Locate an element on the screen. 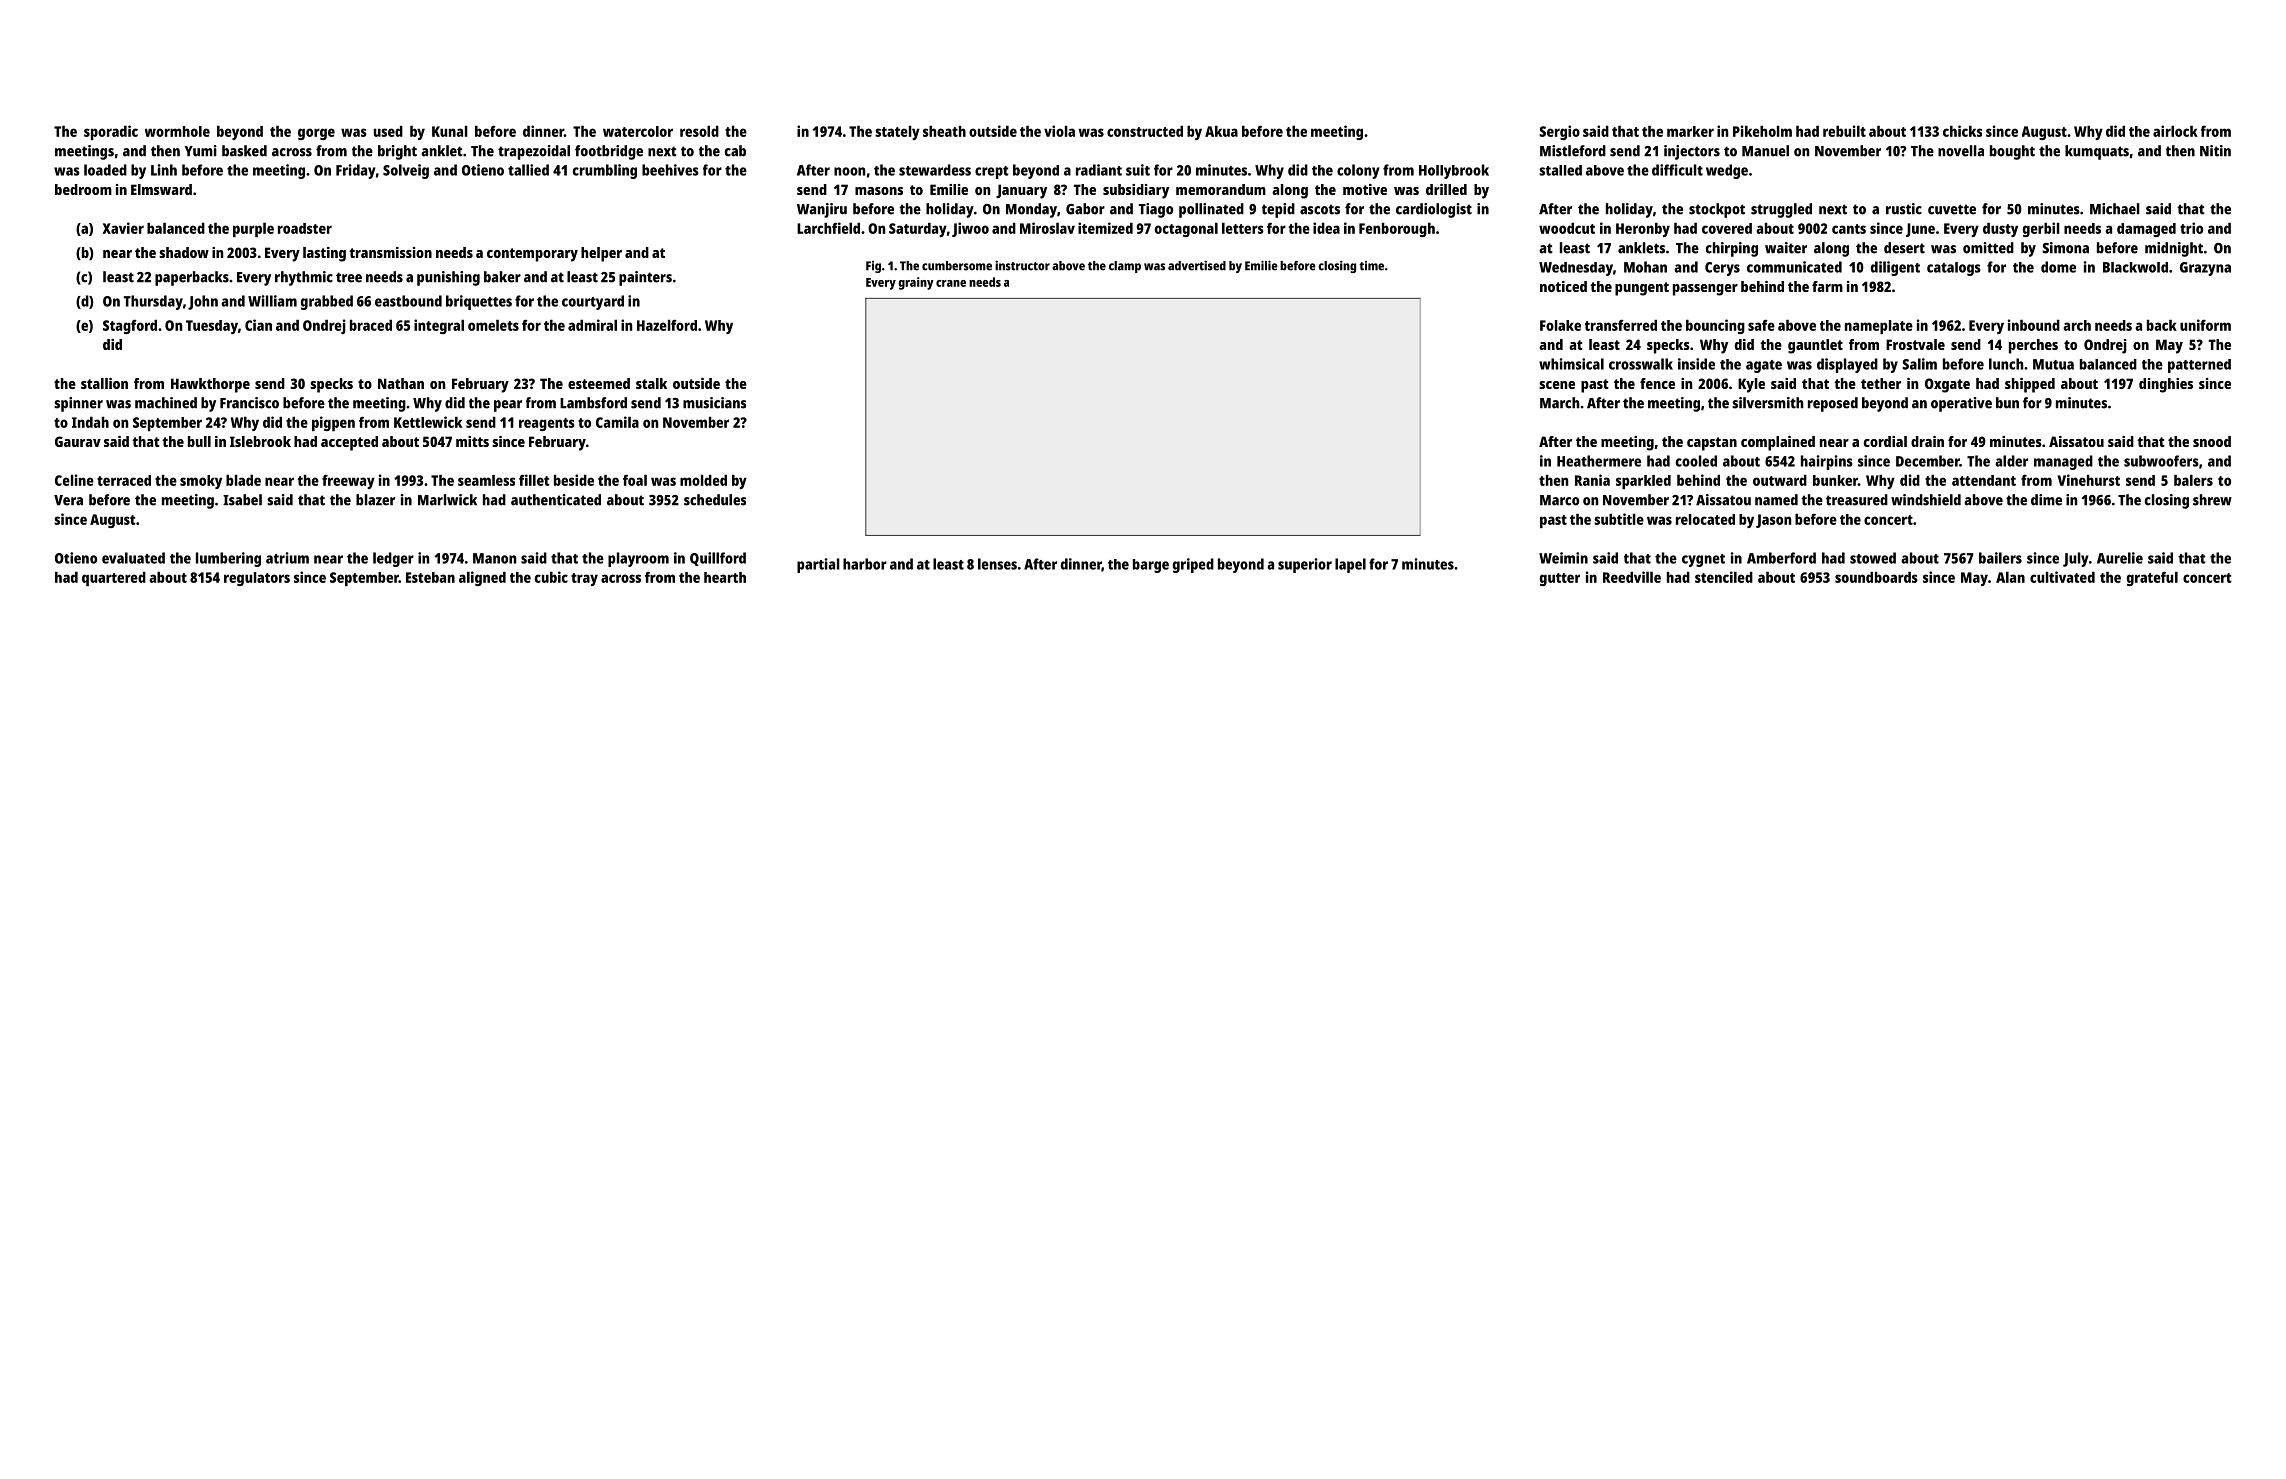 This screenshot has height=1479, width=2286. chicks is located at coordinates (1962, 131).
